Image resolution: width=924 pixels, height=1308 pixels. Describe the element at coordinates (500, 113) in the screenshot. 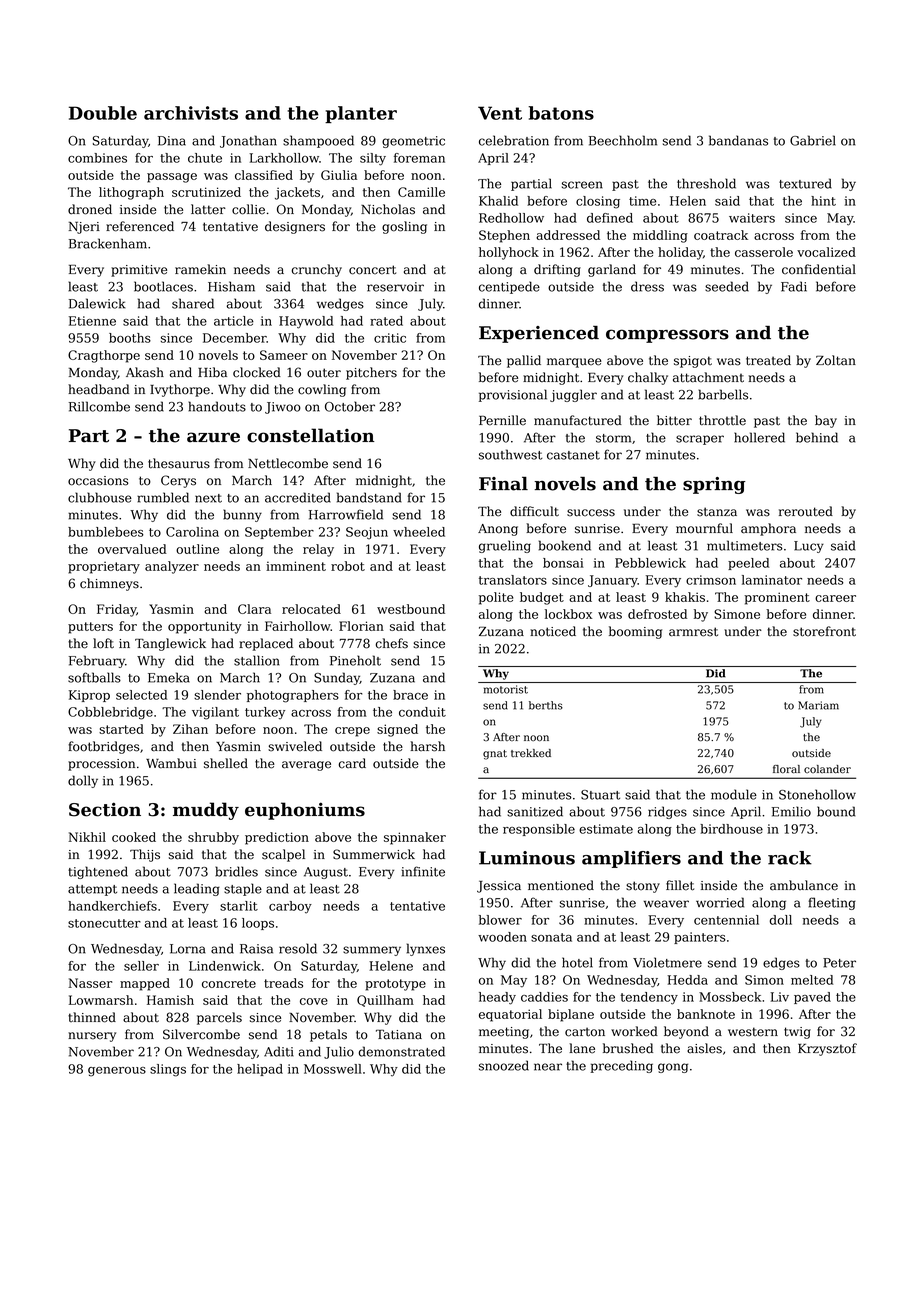

I see `Vent` at that location.
